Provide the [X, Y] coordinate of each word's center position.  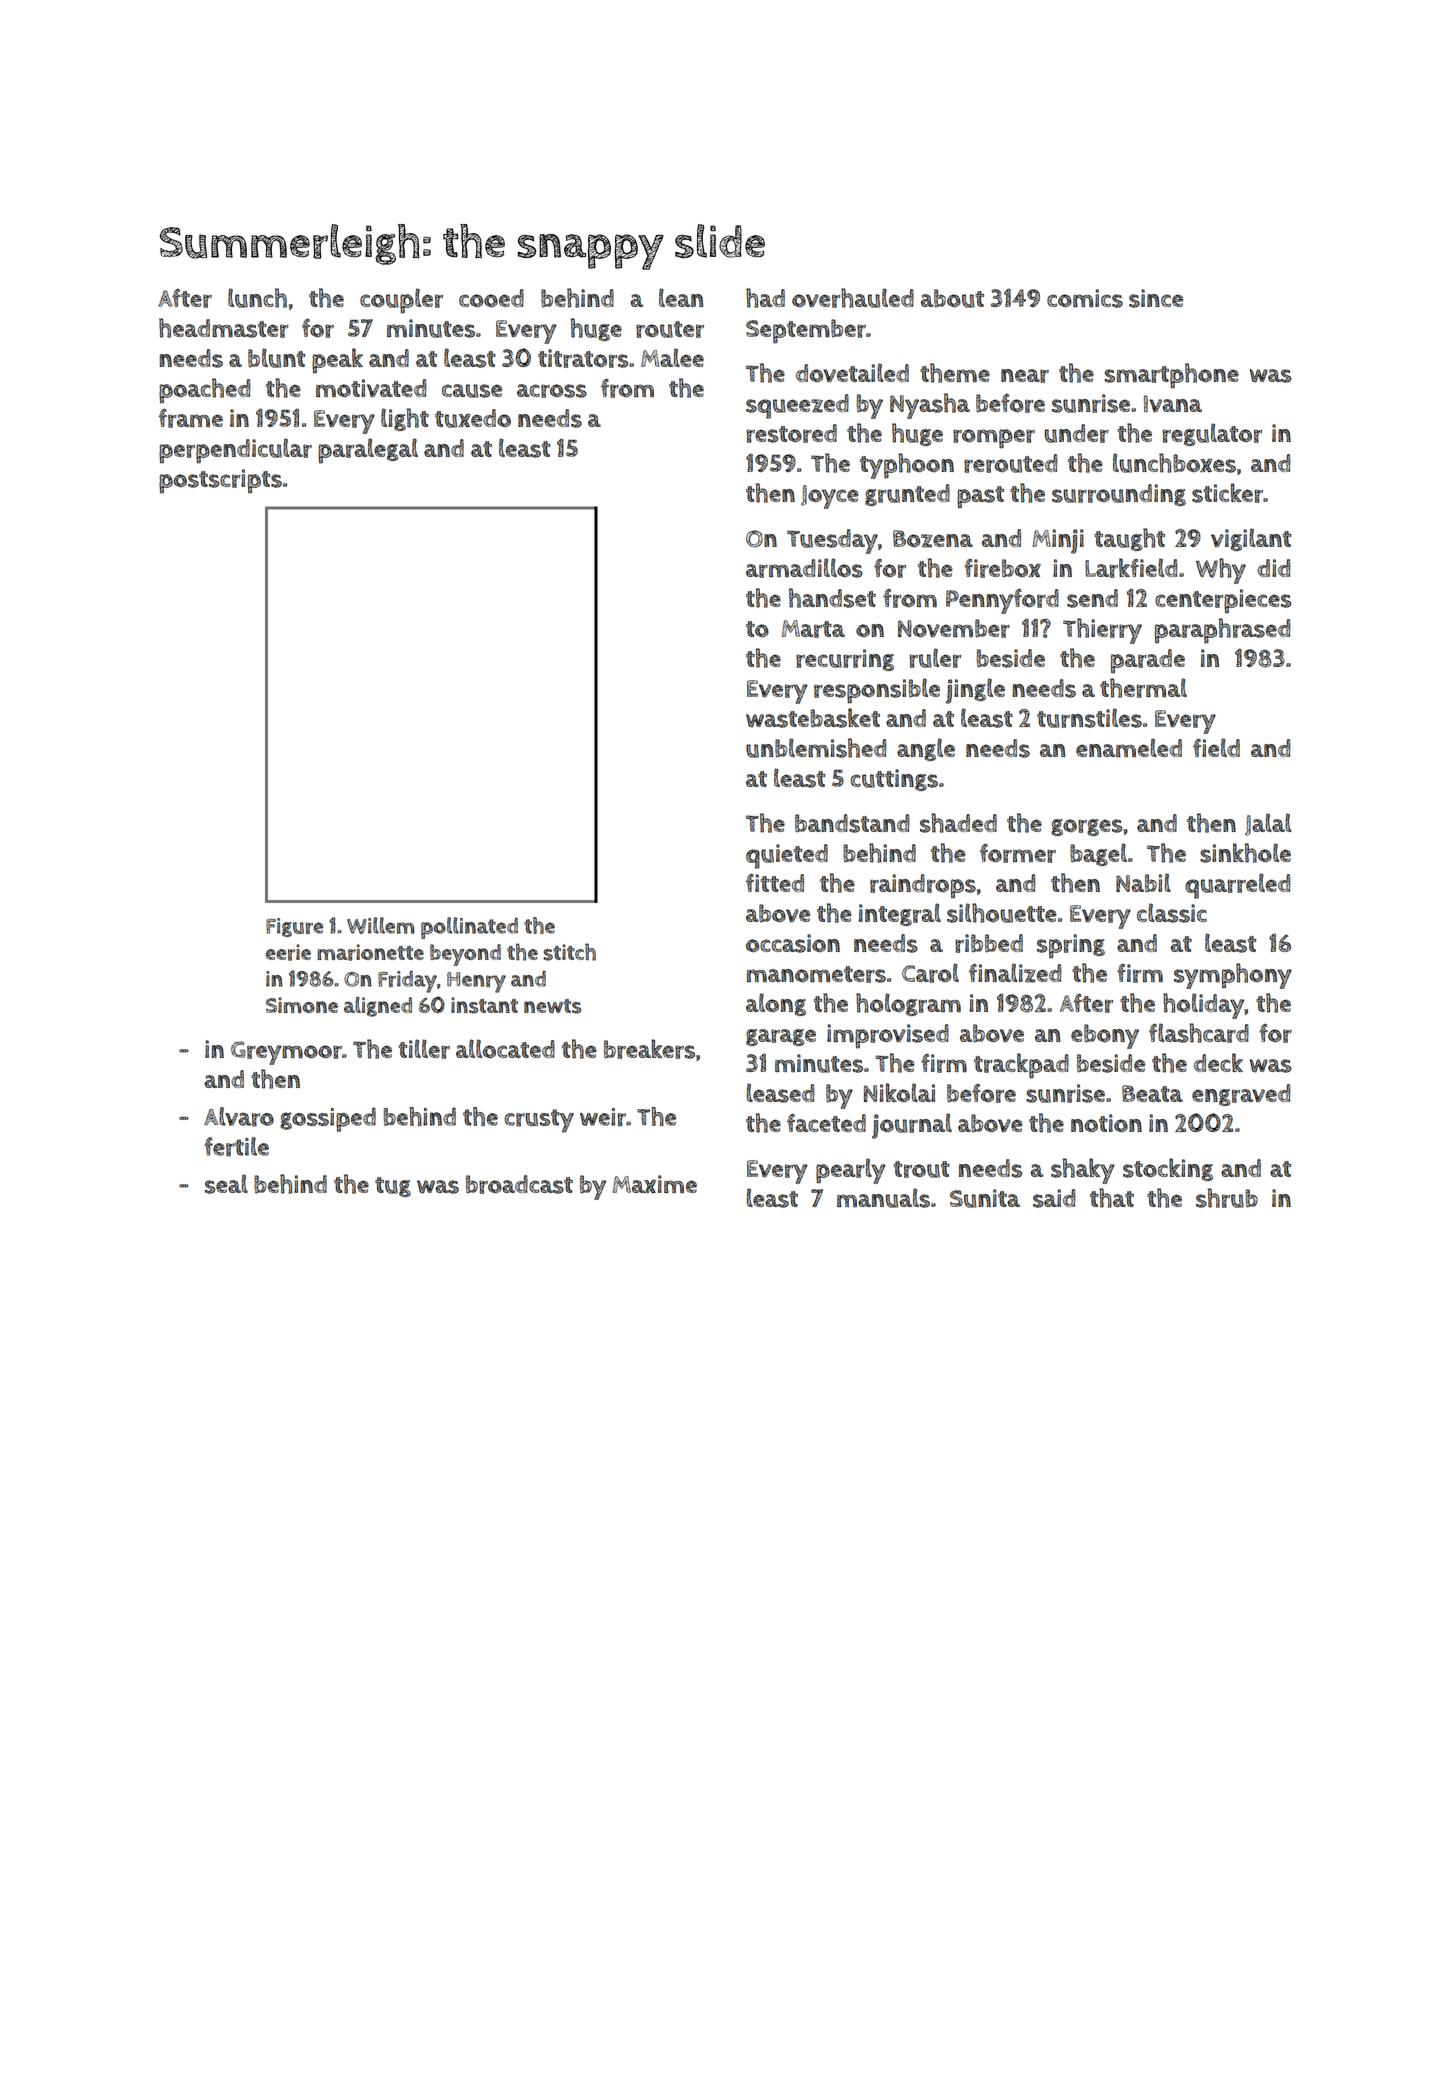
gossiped [328, 1119]
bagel [1098, 854]
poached [204, 391]
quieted [787, 856]
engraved [1241, 1095]
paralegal [368, 451]
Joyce [830, 497]
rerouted [1010, 463]
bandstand [852, 823]
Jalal [1268, 824]
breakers [649, 1049]
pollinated [469, 928]
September [806, 331]
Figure [294, 927]
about [952, 298]
